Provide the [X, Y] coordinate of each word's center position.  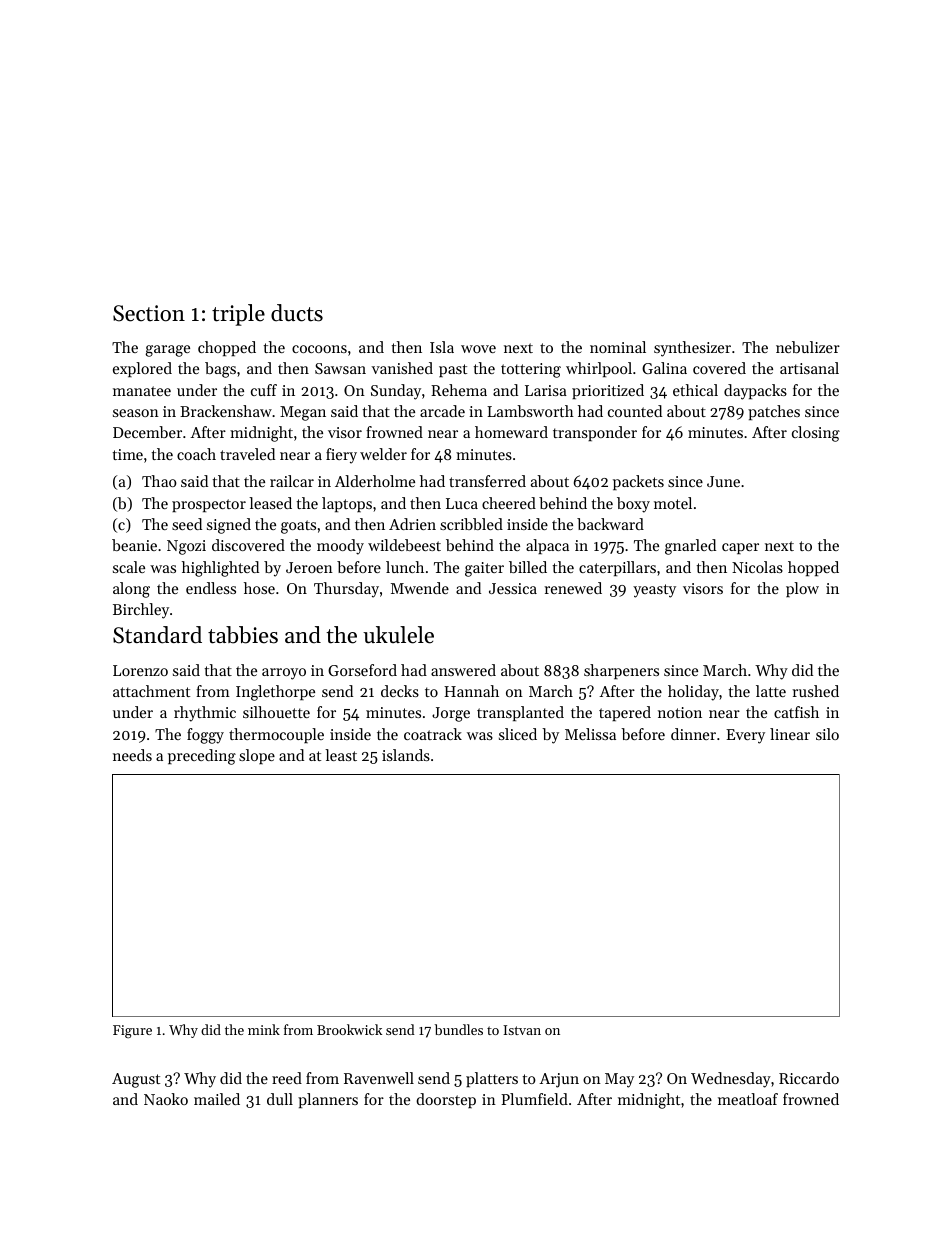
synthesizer [692, 349]
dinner [693, 734]
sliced [518, 734]
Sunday [396, 392]
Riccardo [809, 1078]
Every [745, 736]
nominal [618, 347]
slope [257, 756]
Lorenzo [140, 670]
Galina [664, 368]
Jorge [451, 714]
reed [287, 1078]
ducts [297, 313]
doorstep [446, 1100]
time [128, 454]
